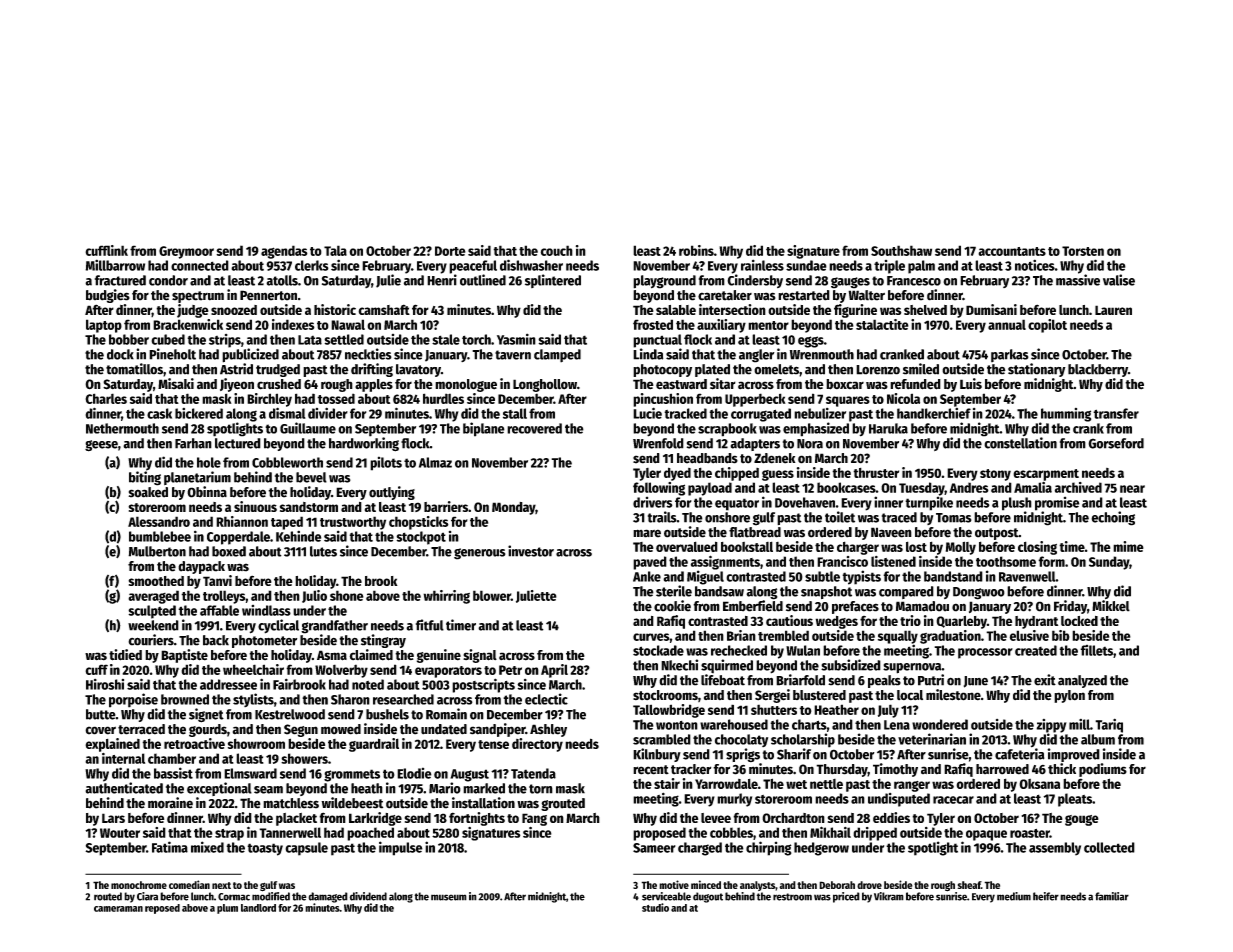  I want to click on archived, so click(1078, 487).
